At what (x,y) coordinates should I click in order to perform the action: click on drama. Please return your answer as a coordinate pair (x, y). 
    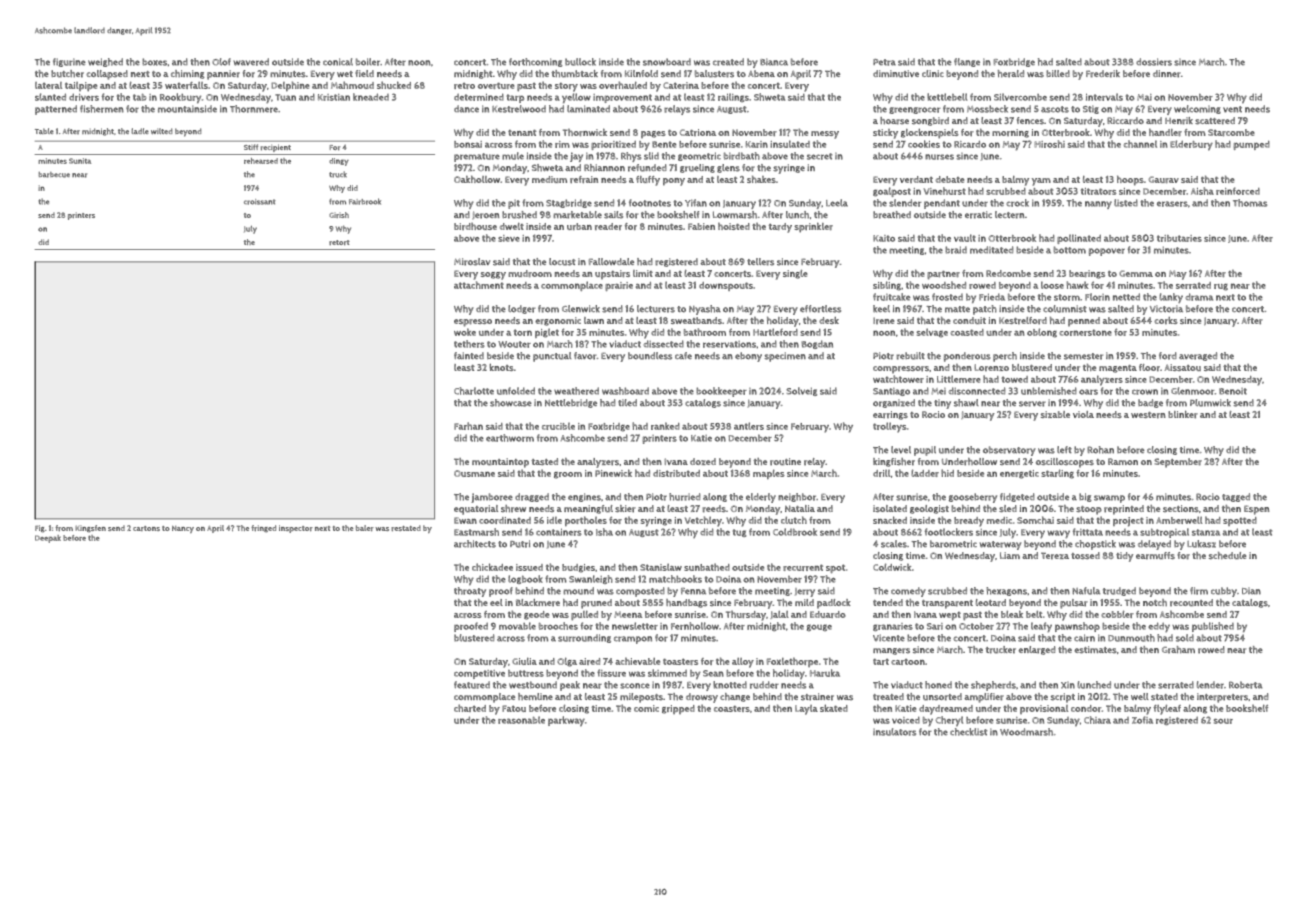
    Looking at the image, I should click on (1199, 297).
